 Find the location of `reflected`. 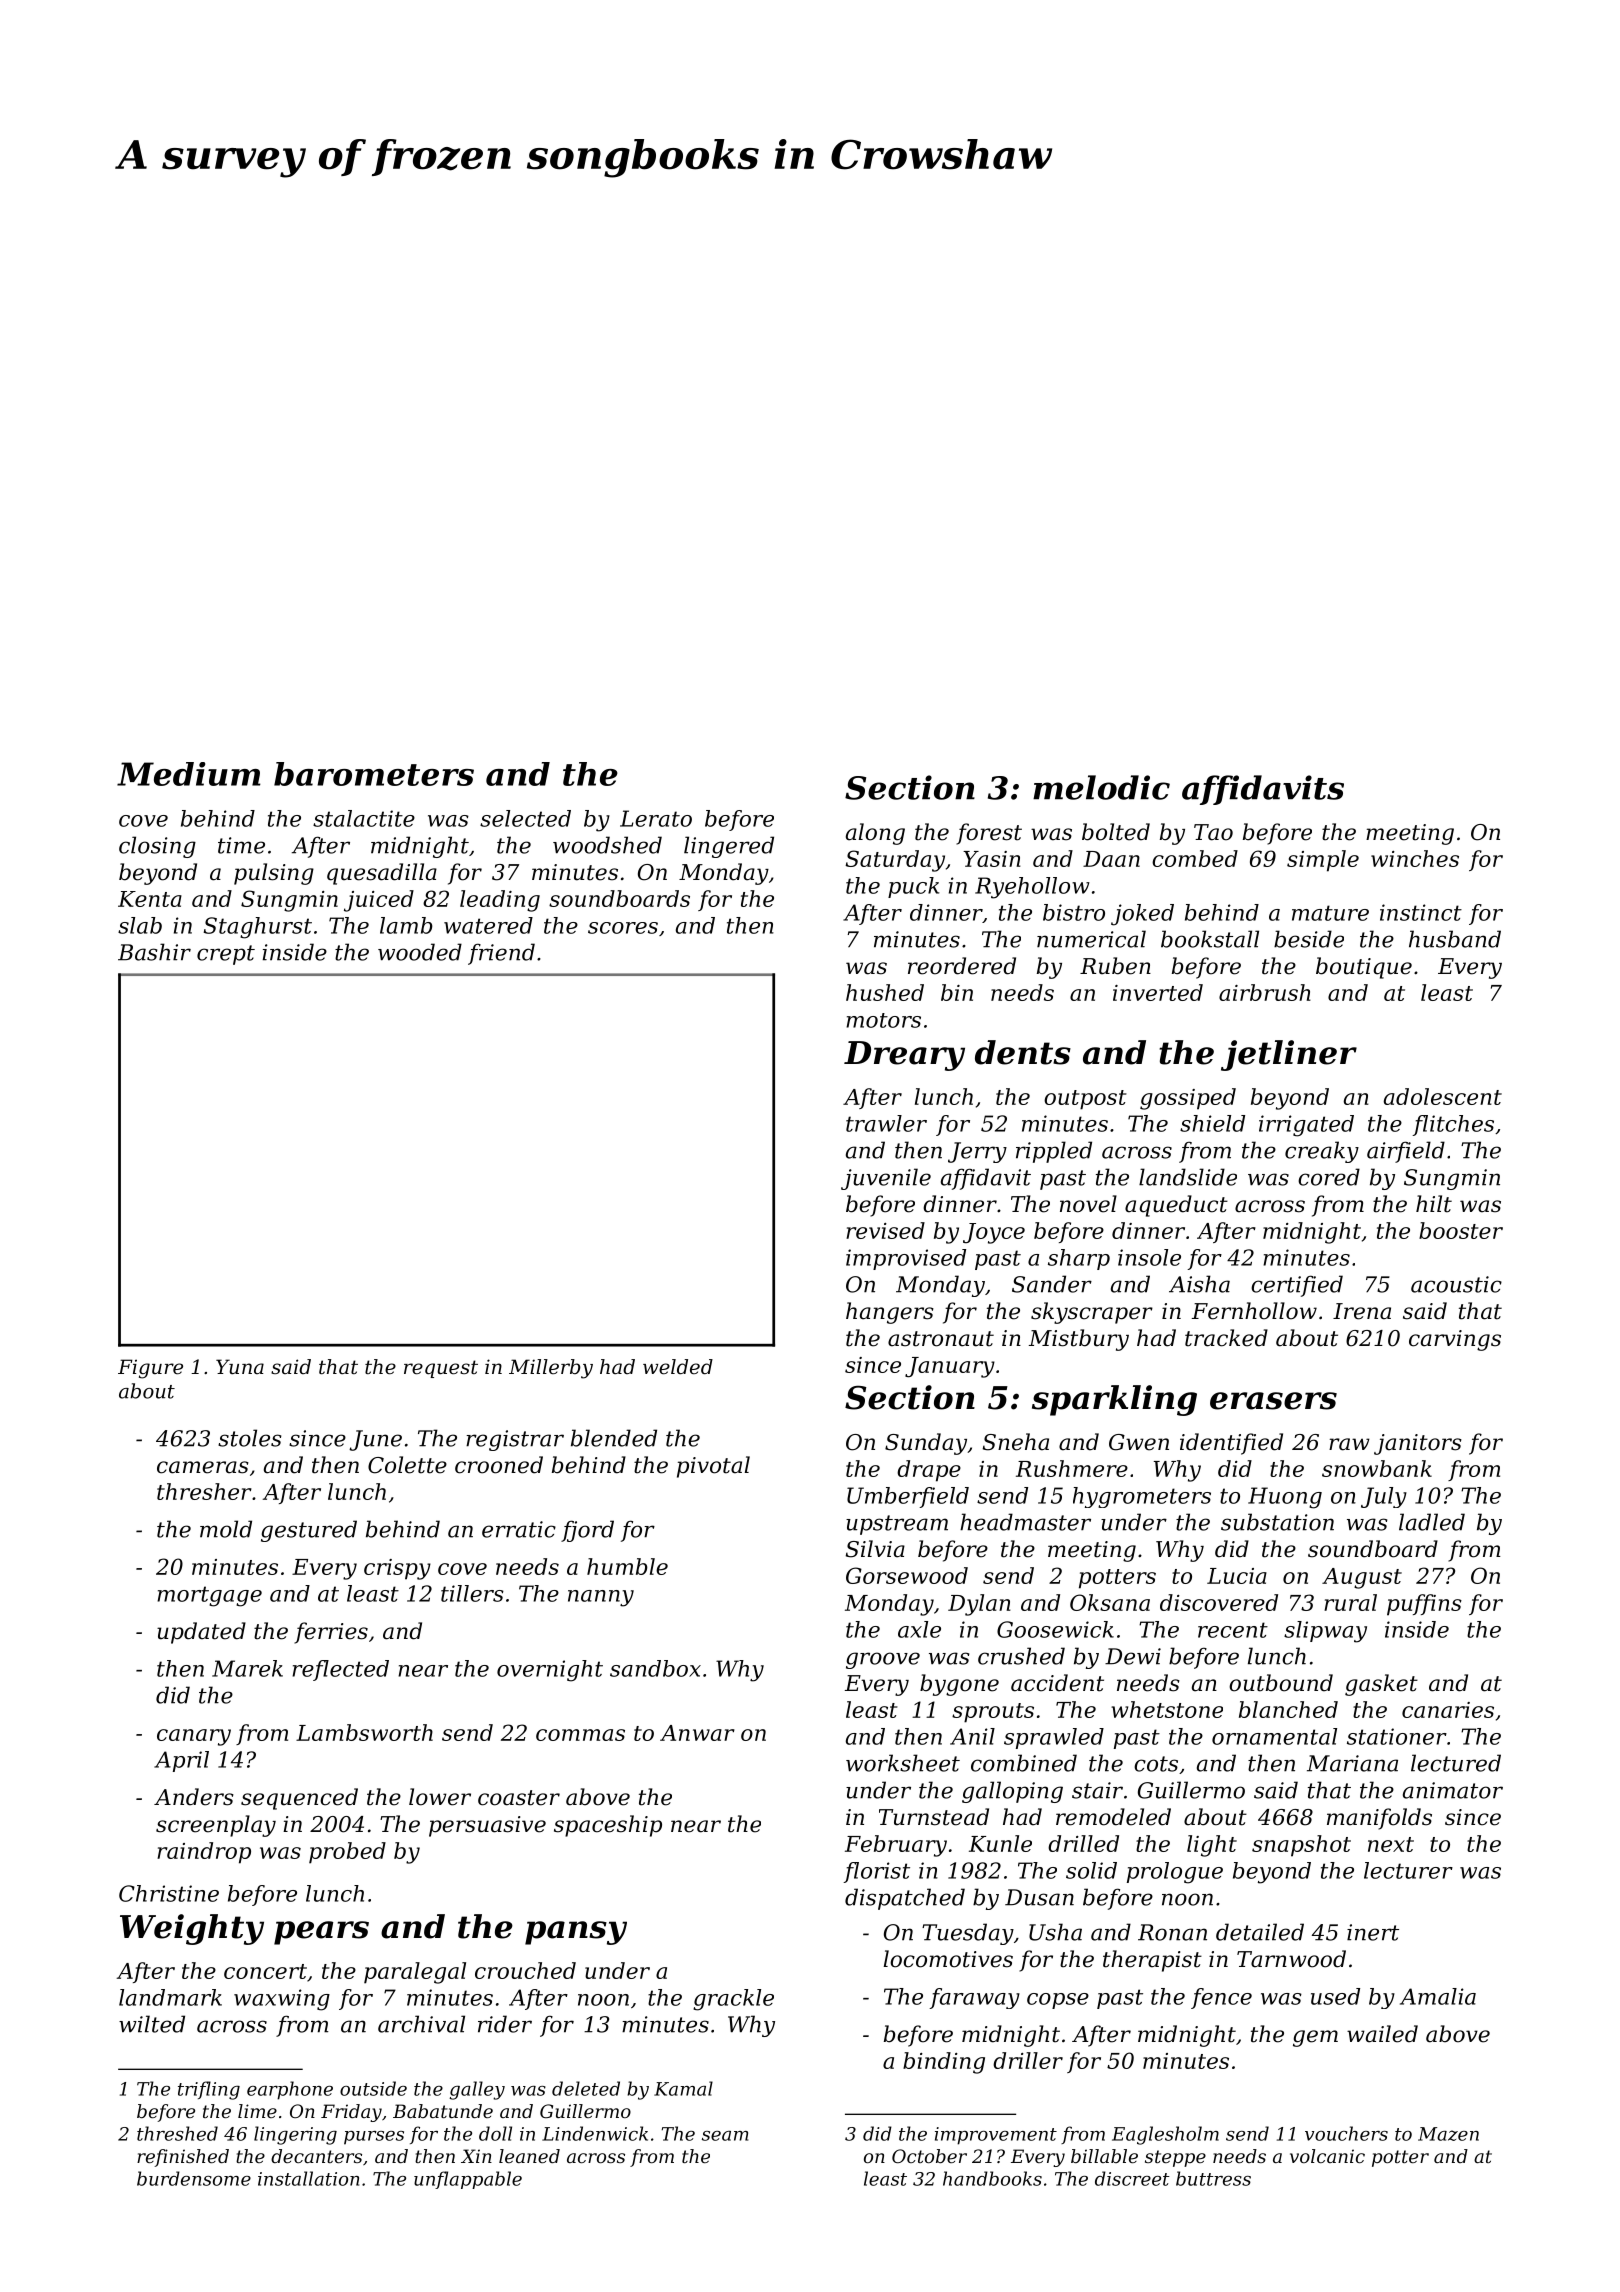

reflected is located at coordinates (340, 1670).
